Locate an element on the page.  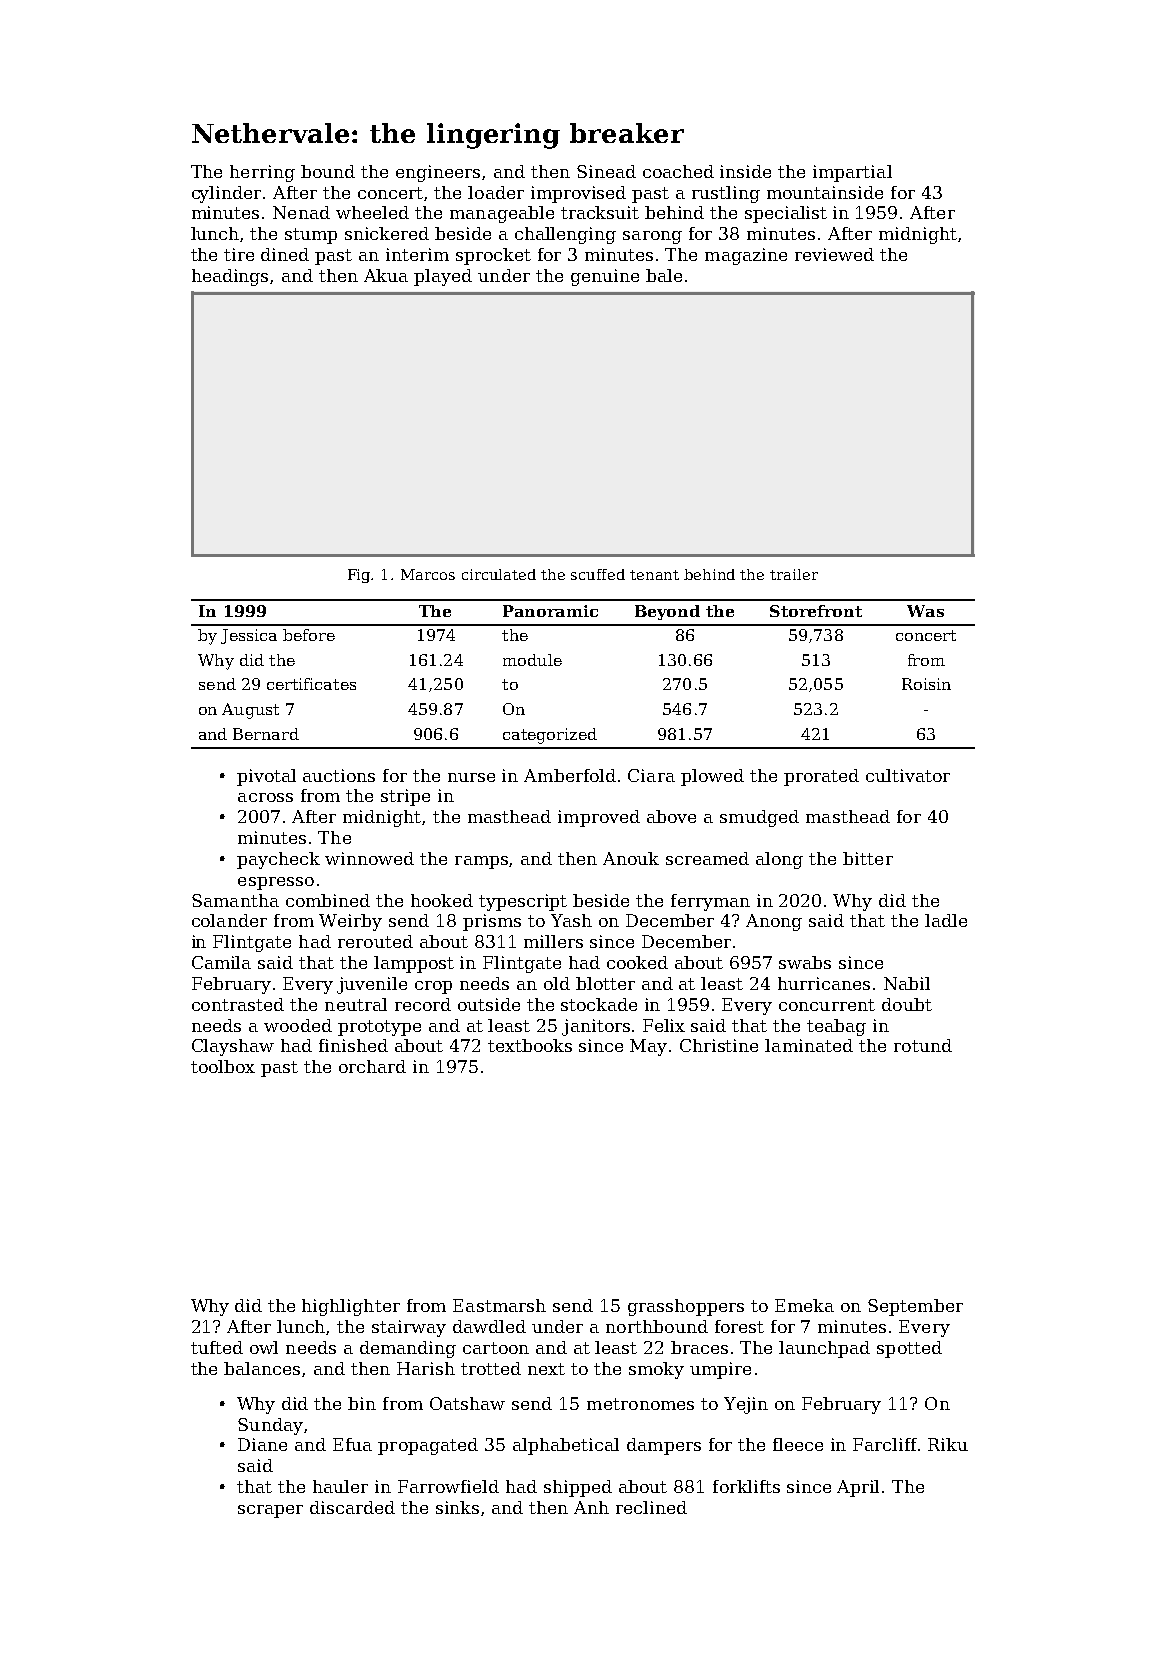
laminated is located at coordinates (809, 1045).
